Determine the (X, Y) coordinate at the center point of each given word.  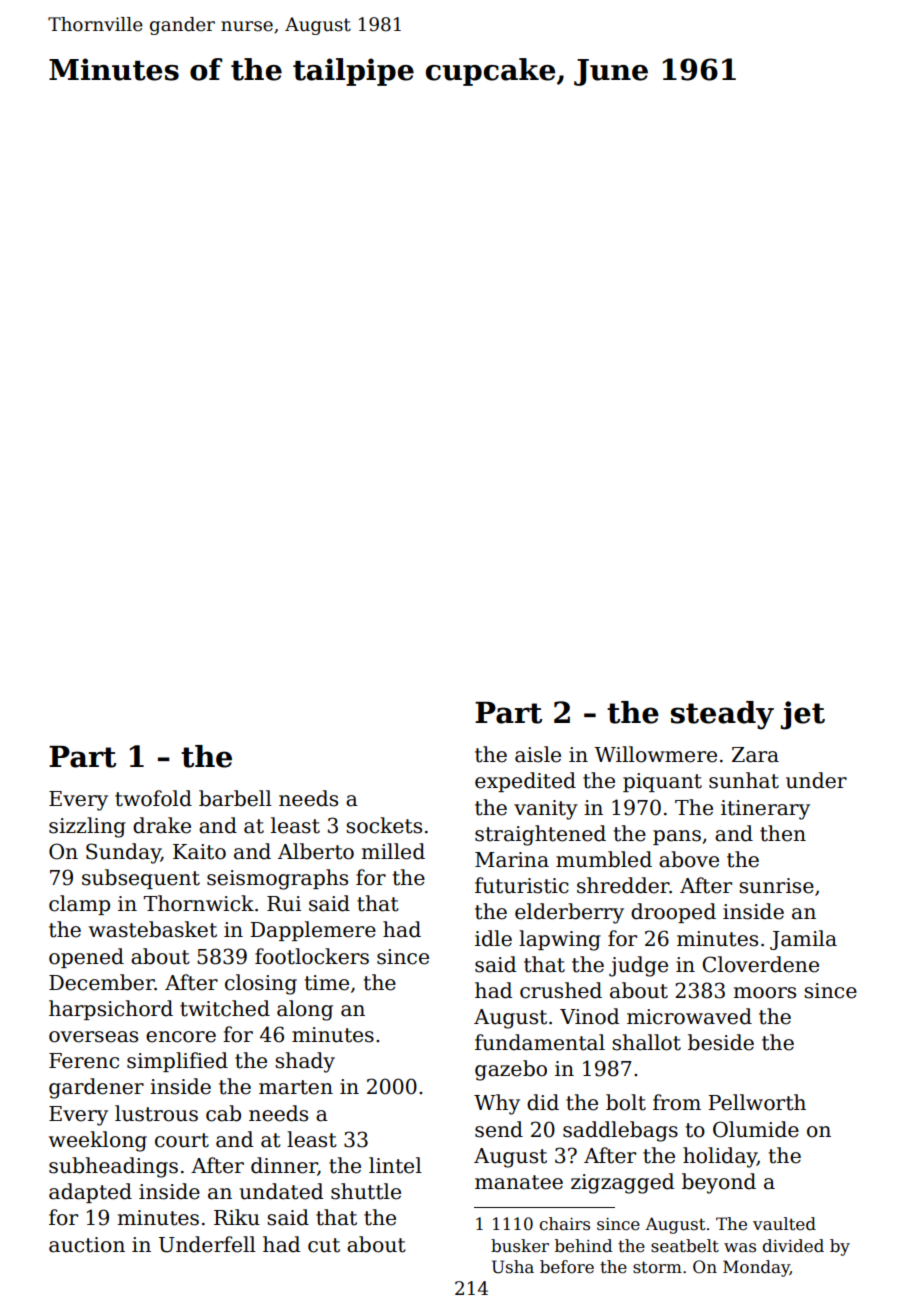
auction (87, 1245)
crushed (561, 990)
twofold (153, 798)
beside (721, 1042)
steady (722, 715)
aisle (538, 754)
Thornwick (199, 903)
